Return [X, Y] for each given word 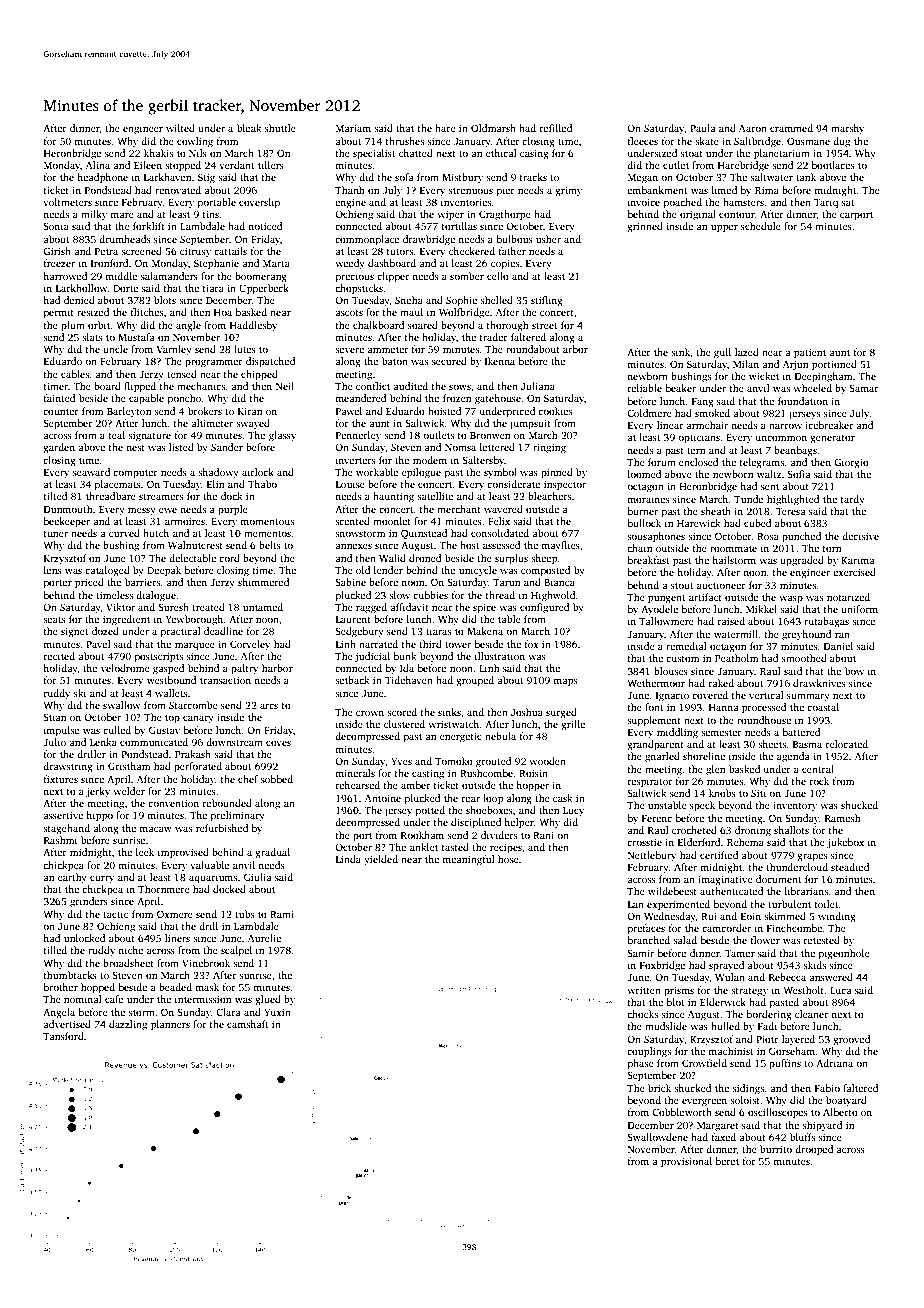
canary [198, 720]
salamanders [169, 276]
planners [170, 1025]
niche [130, 950]
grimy [568, 191]
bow [854, 671]
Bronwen [490, 435]
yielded [381, 860]
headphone [102, 178]
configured [544, 608]
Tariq [826, 203]
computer [135, 474]
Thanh [350, 190]
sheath [716, 511]
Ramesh [843, 818]
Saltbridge [757, 142]
